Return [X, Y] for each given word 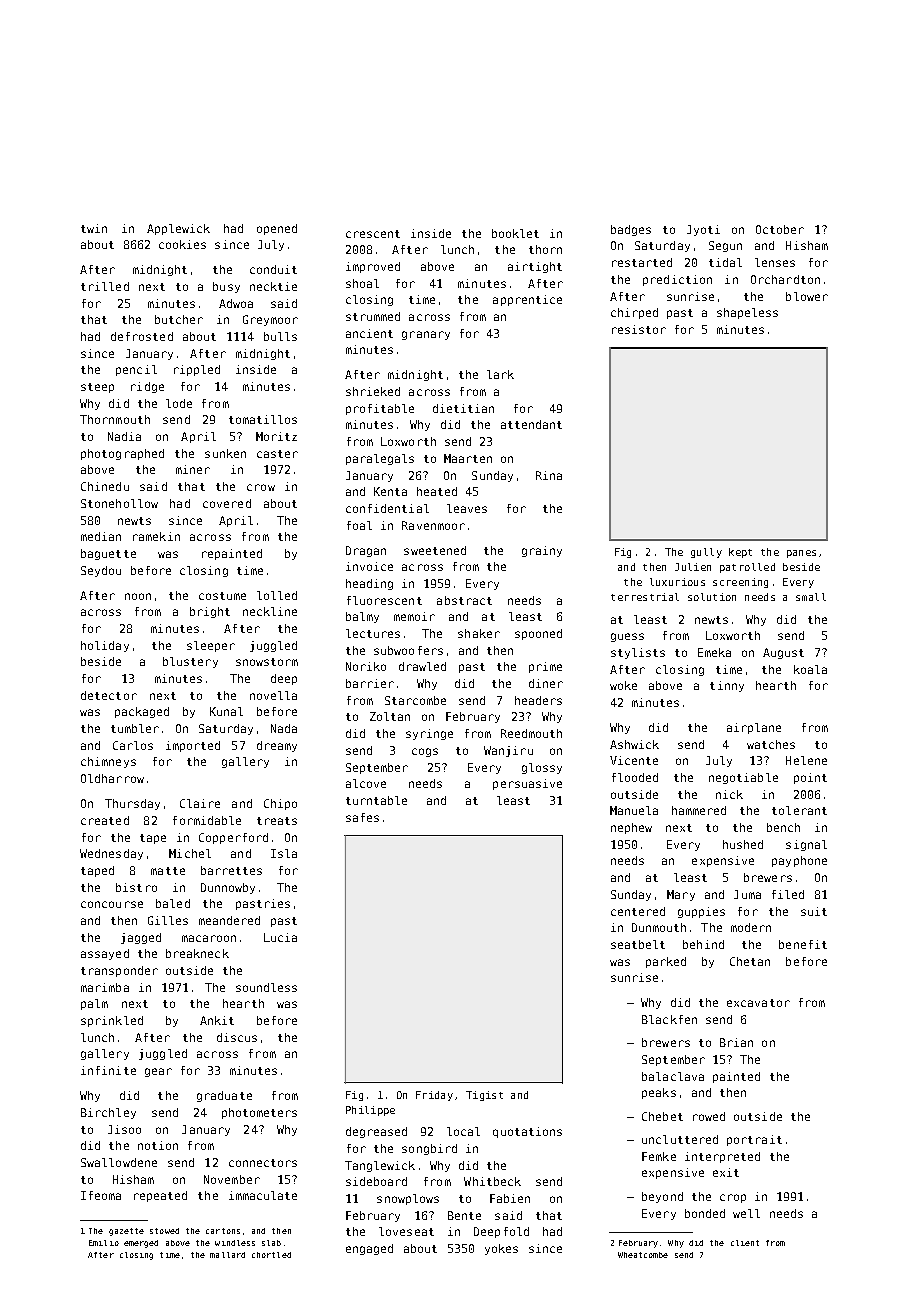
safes [362, 817]
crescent [373, 234]
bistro [136, 887]
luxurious [677, 582]
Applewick [178, 229]
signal [806, 845]
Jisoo [124, 1129]
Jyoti [703, 230]
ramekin [156, 536]
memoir [414, 616]
